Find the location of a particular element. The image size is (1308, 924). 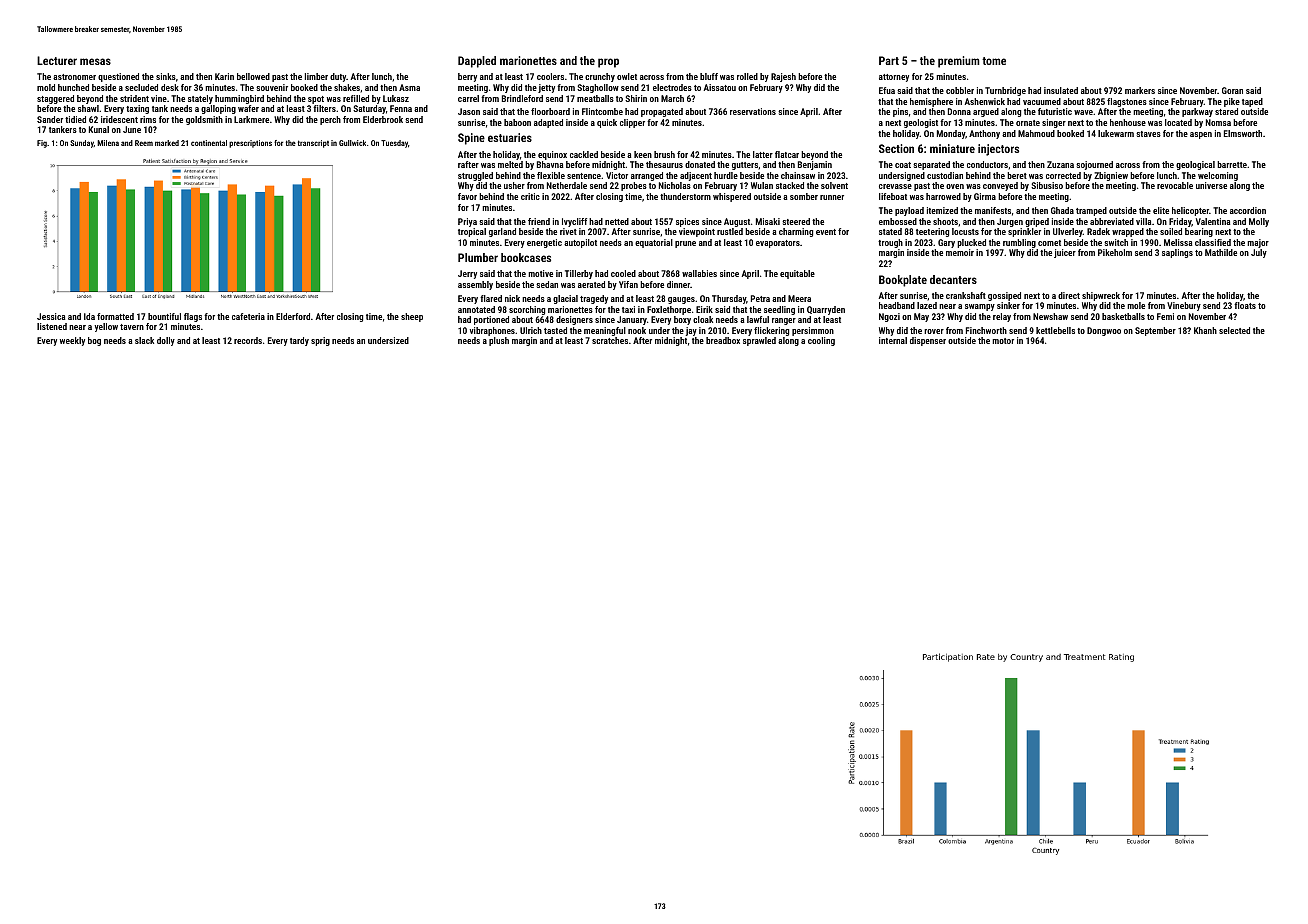

chainsaw is located at coordinates (798, 175).
